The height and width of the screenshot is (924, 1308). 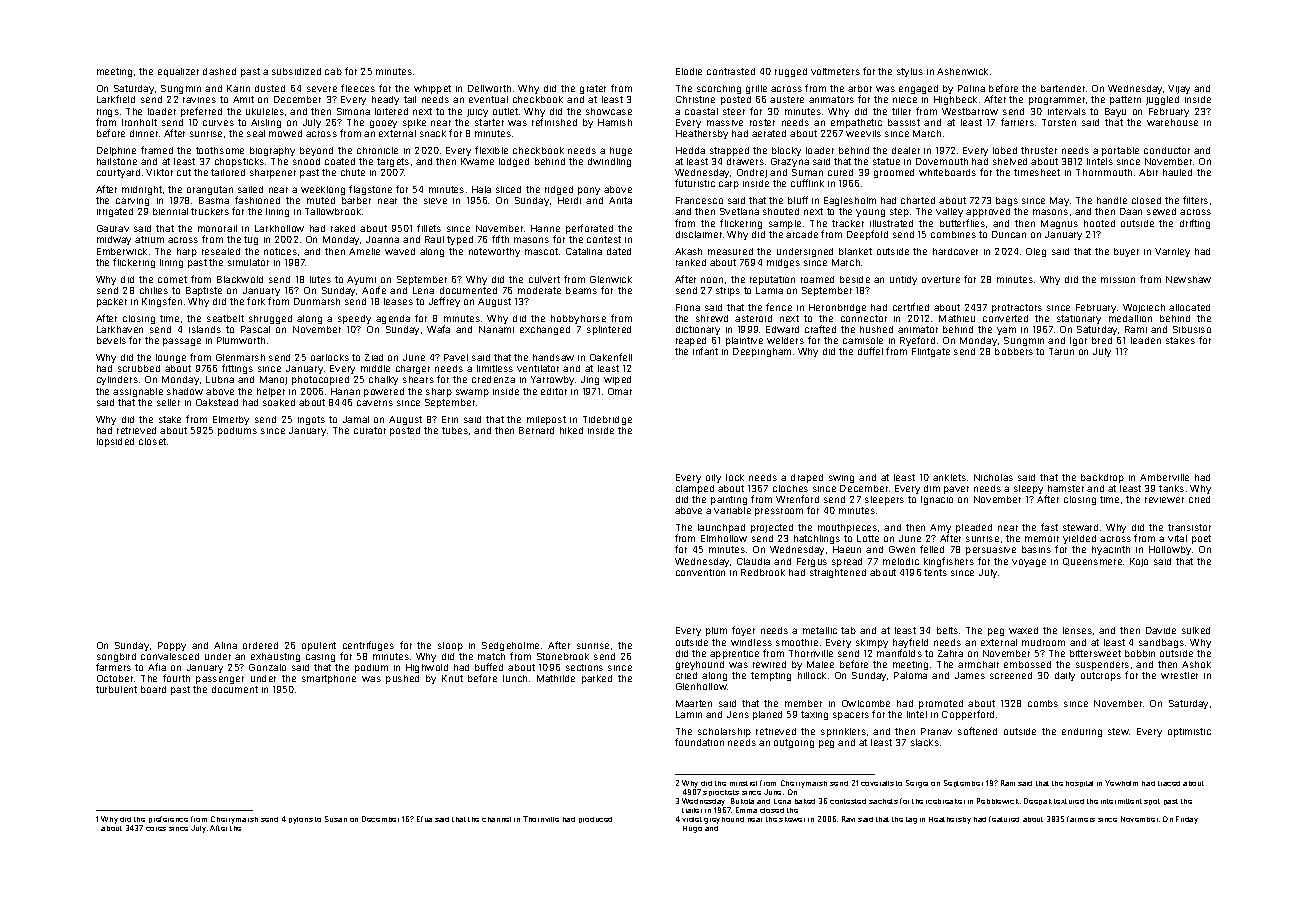 I want to click on hamster, so click(x=1066, y=488).
